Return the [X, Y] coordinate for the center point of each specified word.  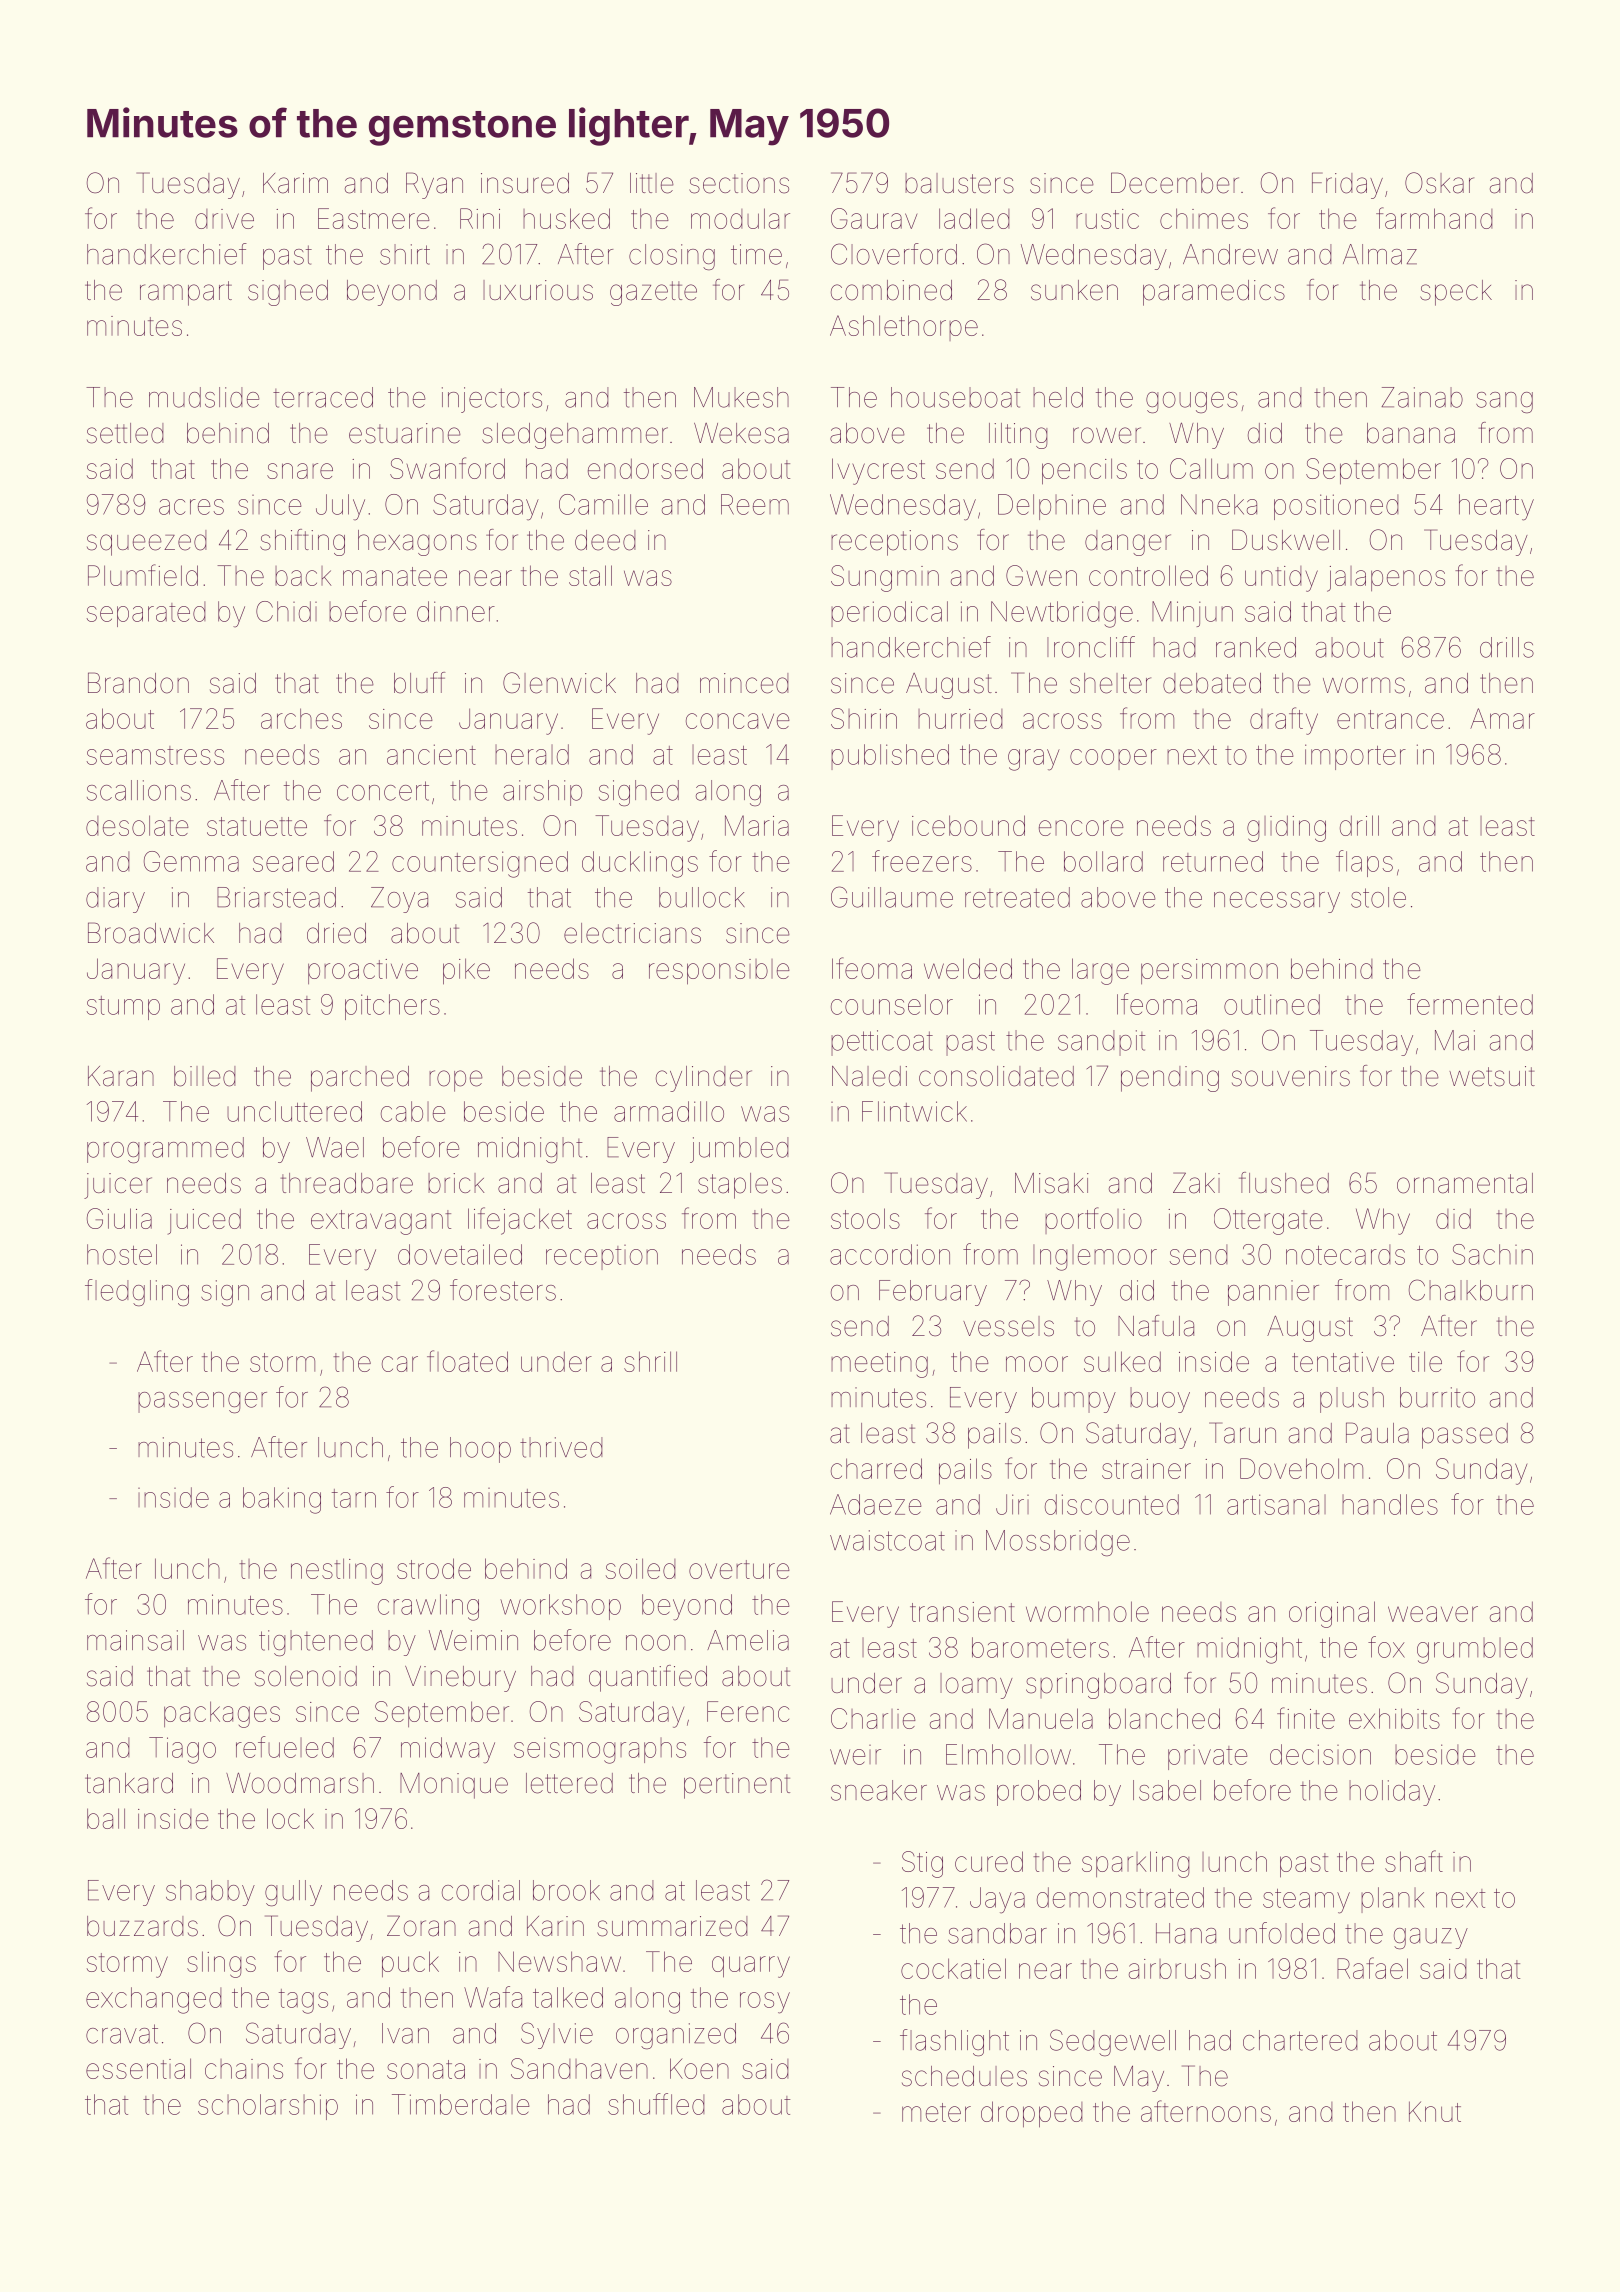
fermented [1470, 1004]
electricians [632, 933]
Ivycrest [878, 471]
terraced [323, 397]
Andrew [1230, 254]
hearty [1496, 507]
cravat [122, 2034]
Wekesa [741, 433]
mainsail [135, 1640]
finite [1306, 1718]
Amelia [748, 1640]
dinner [456, 611]
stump [123, 1008]
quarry [751, 1967]
